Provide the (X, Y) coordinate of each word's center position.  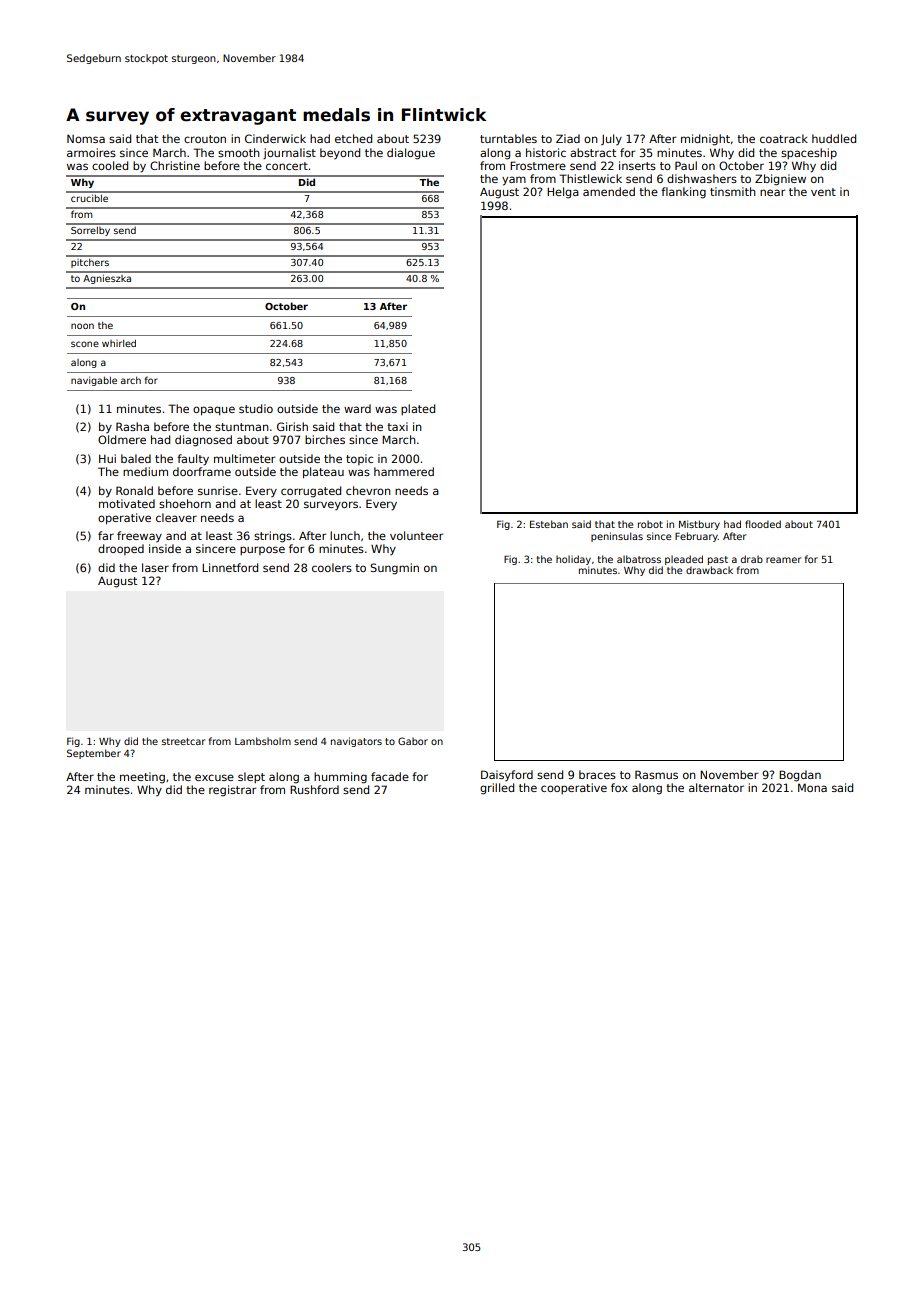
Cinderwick (275, 138)
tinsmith (733, 191)
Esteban (549, 524)
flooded (763, 524)
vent (823, 192)
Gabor (413, 741)
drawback (709, 570)
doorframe (202, 471)
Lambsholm (263, 741)
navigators (356, 742)
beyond (340, 153)
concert (287, 166)
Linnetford (230, 567)
